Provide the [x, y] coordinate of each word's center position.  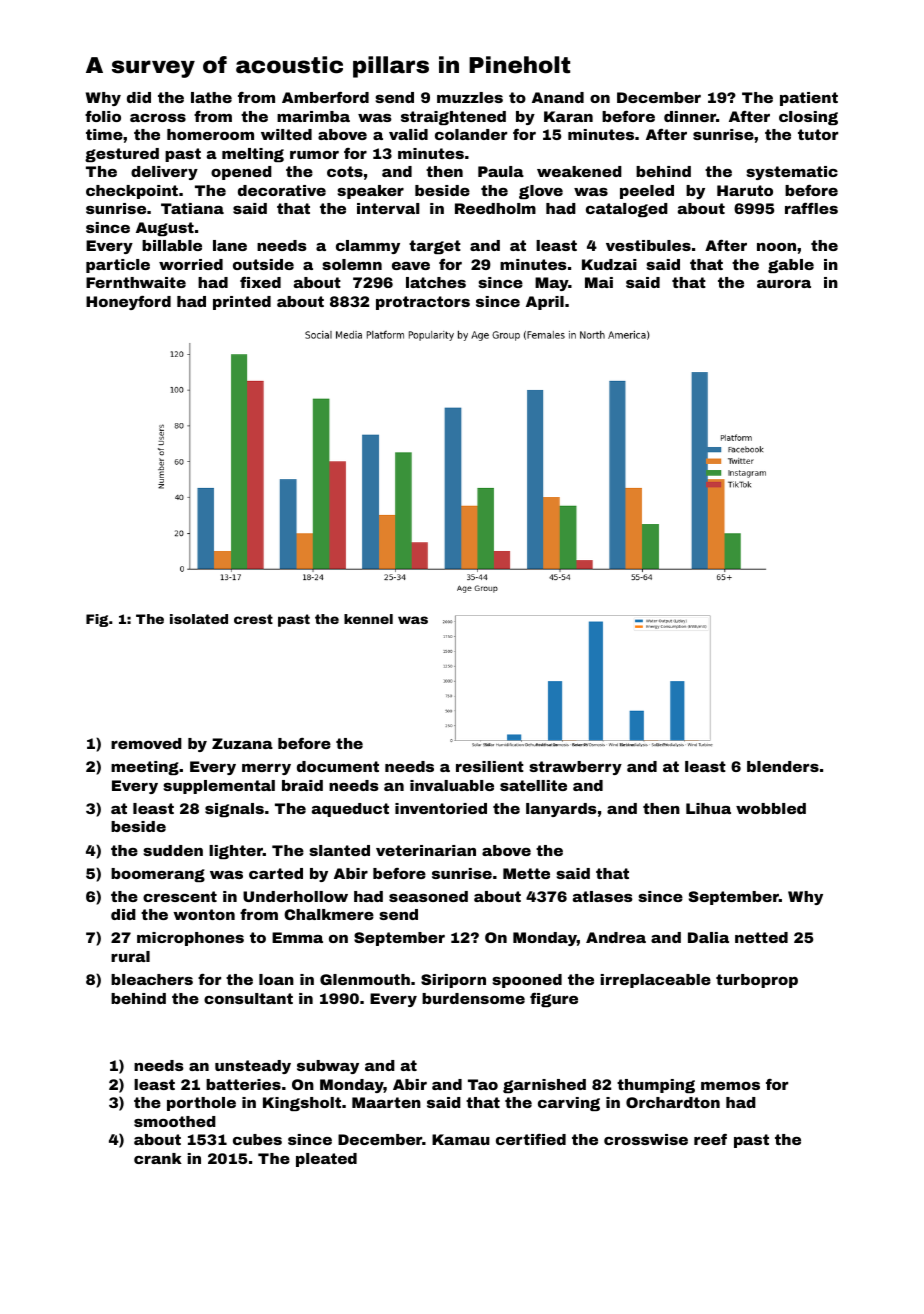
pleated [326, 1160]
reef [710, 1139]
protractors [423, 303]
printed [242, 303]
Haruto [745, 190]
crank [158, 1158]
